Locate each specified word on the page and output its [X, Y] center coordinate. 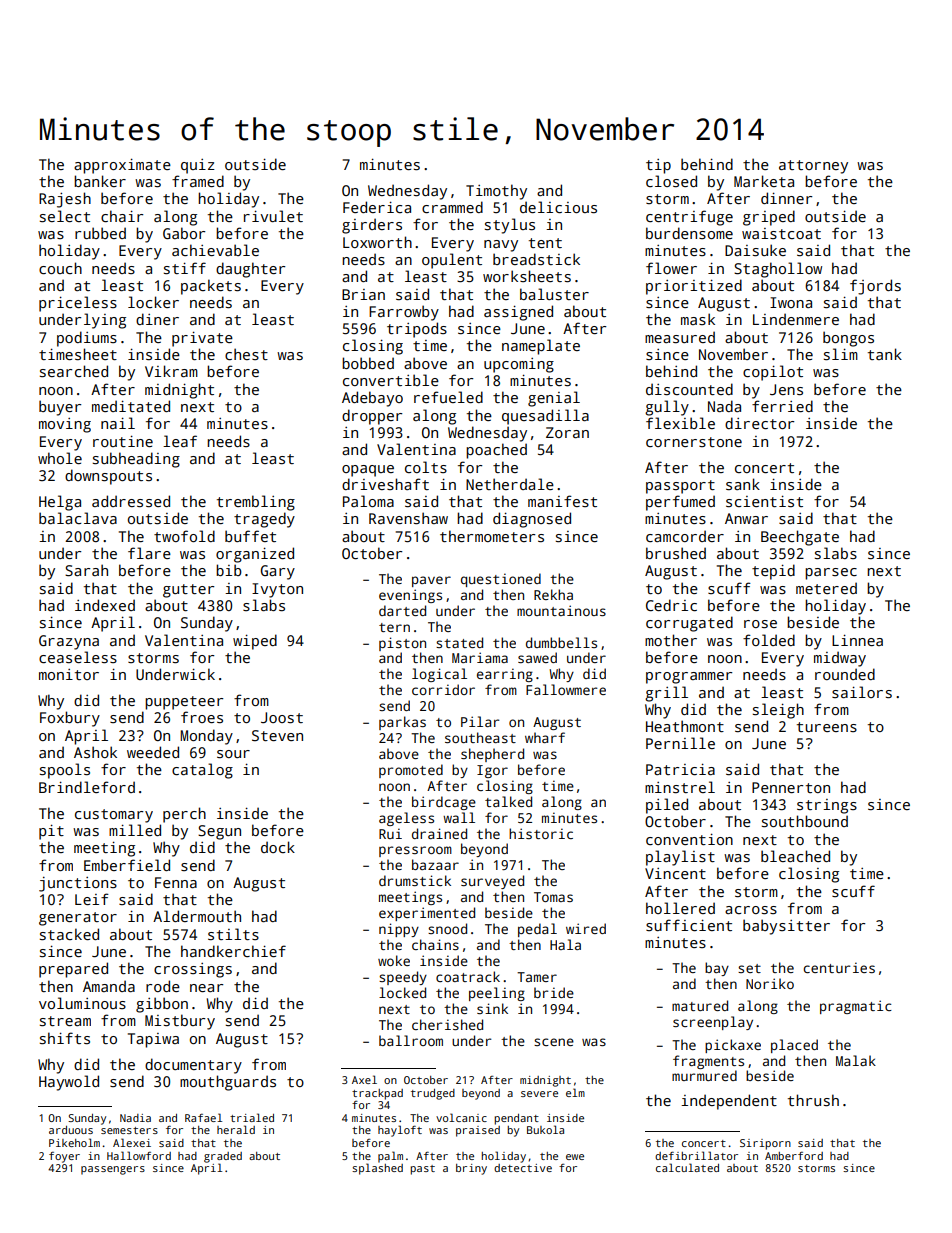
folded [769, 640]
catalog [202, 771]
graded [223, 1157]
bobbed [368, 363]
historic [541, 833]
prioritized [694, 287]
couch [60, 268]
